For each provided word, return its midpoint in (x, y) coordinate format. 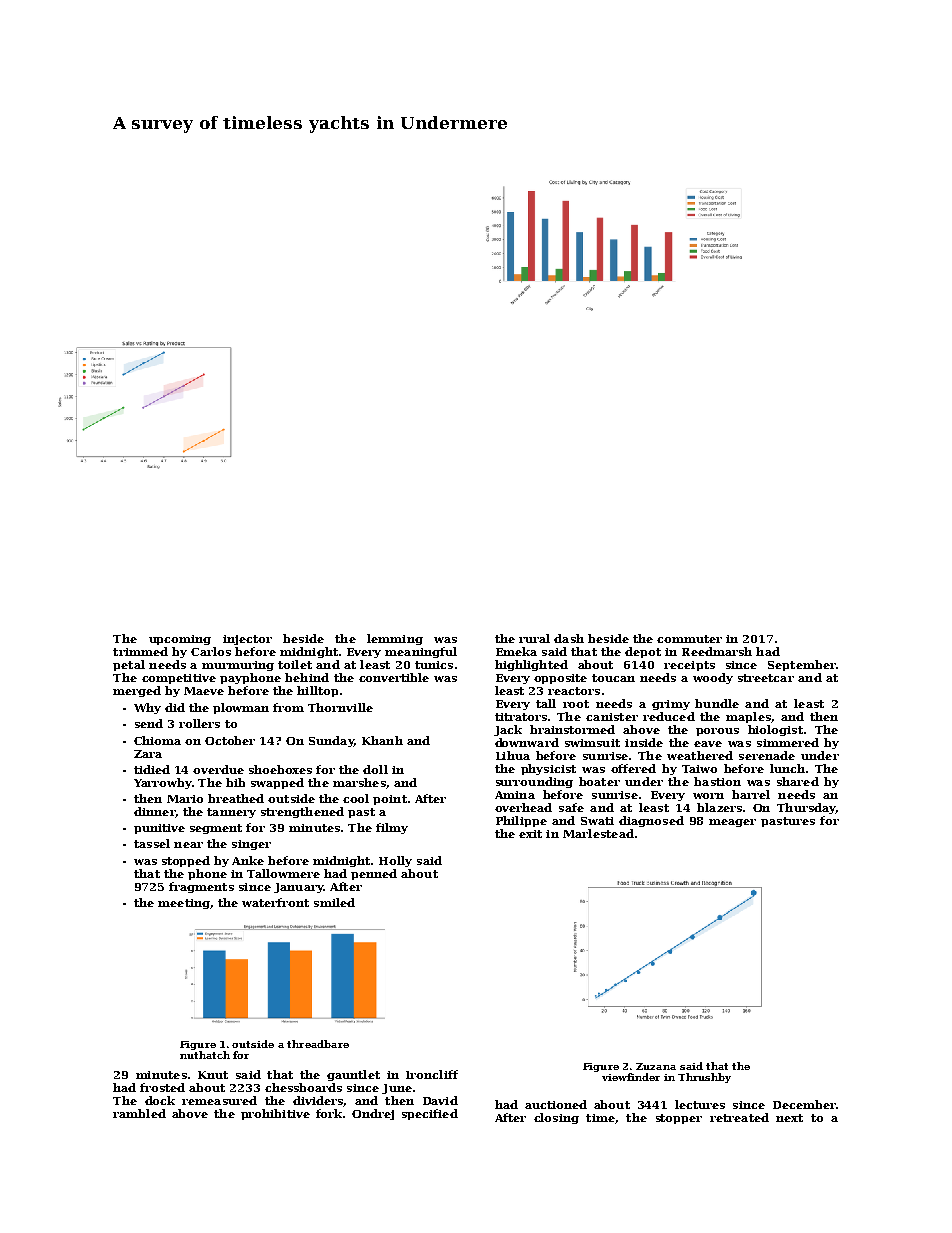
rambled (139, 1113)
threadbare (318, 1044)
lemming (395, 639)
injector (247, 640)
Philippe (521, 821)
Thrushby (704, 1078)
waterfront (275, 902)
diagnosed (651, 821)
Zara (148, 754)
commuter (689, 639)
